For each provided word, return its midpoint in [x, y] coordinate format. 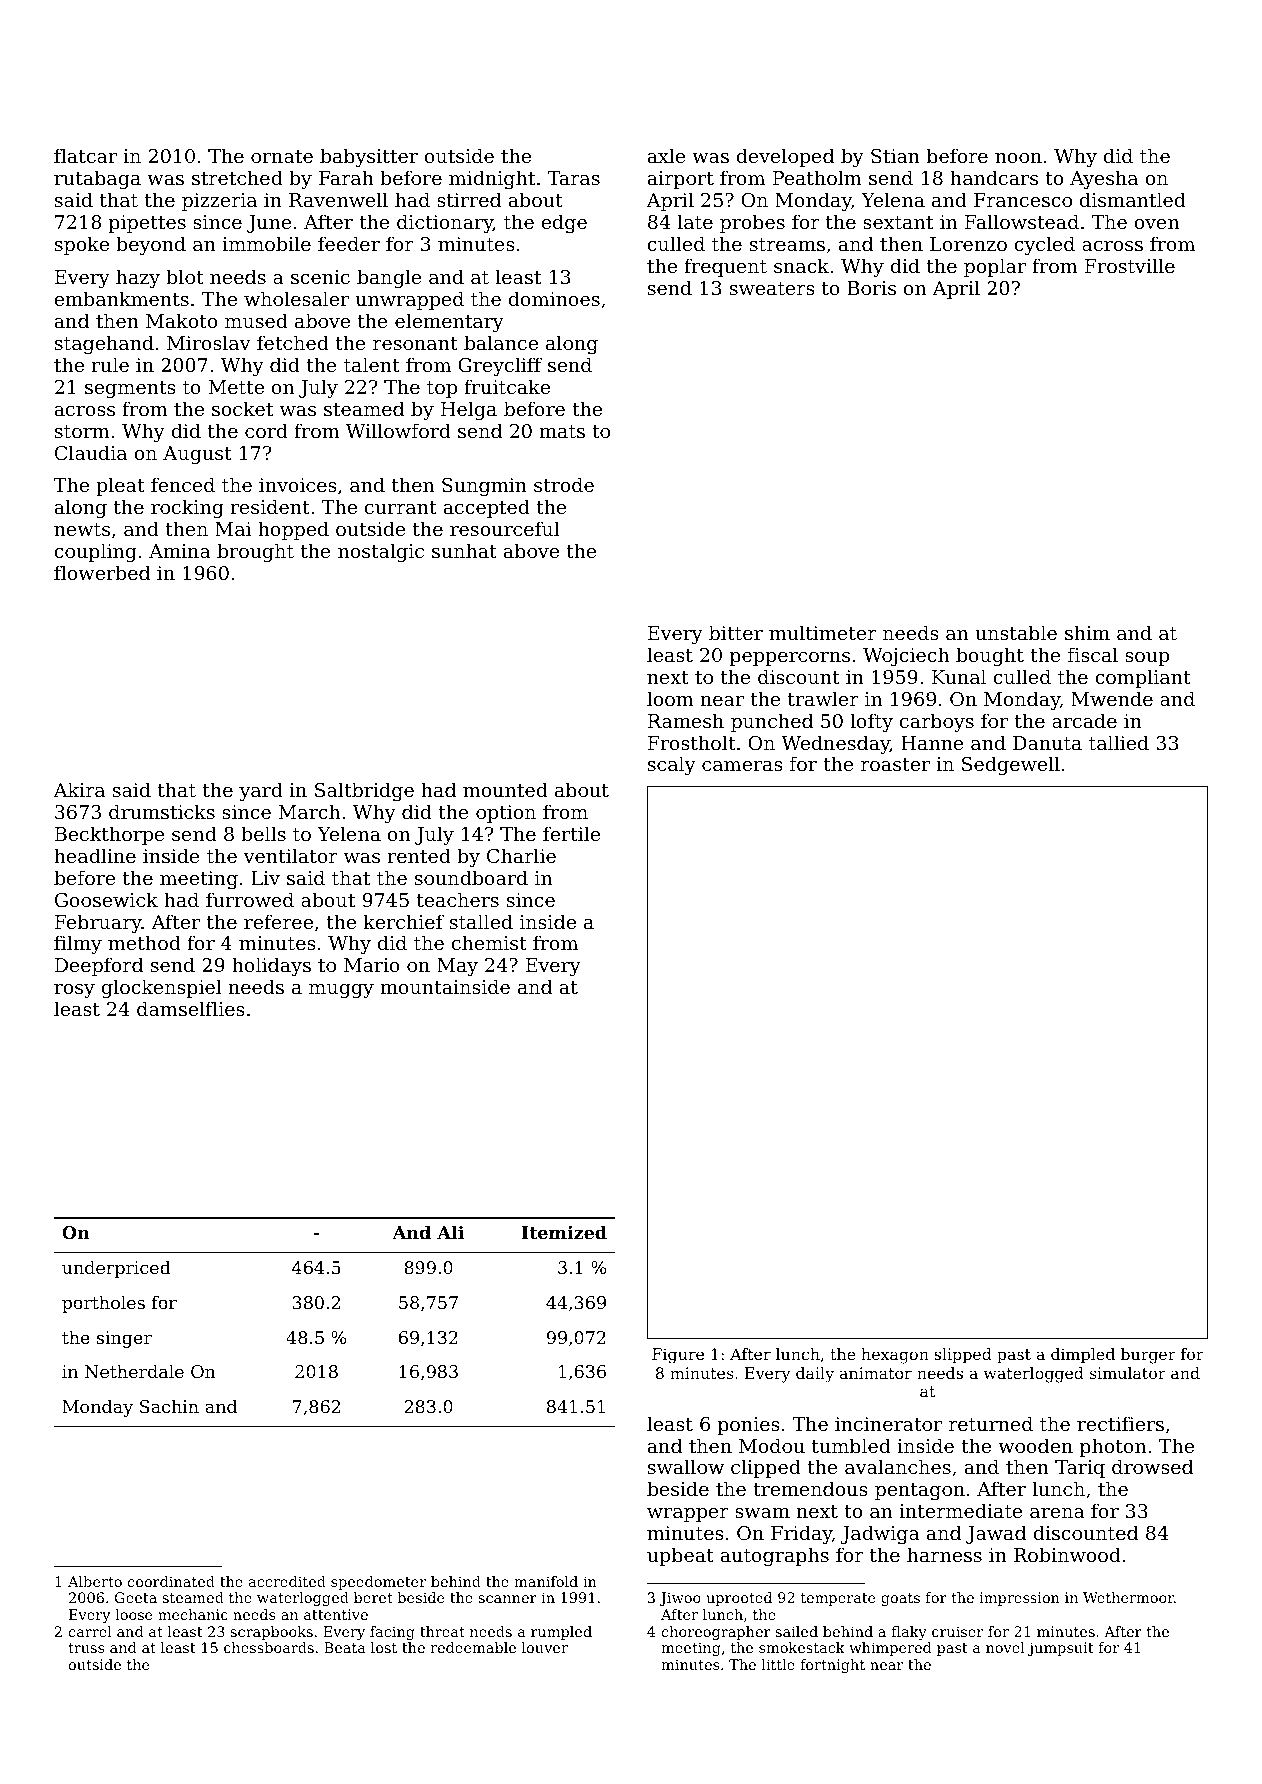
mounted [505, 789]
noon [1018, 158]
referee [278, 921]
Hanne [932, 743]
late [695, 221]
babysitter [369, 157]
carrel [90, 1631]
